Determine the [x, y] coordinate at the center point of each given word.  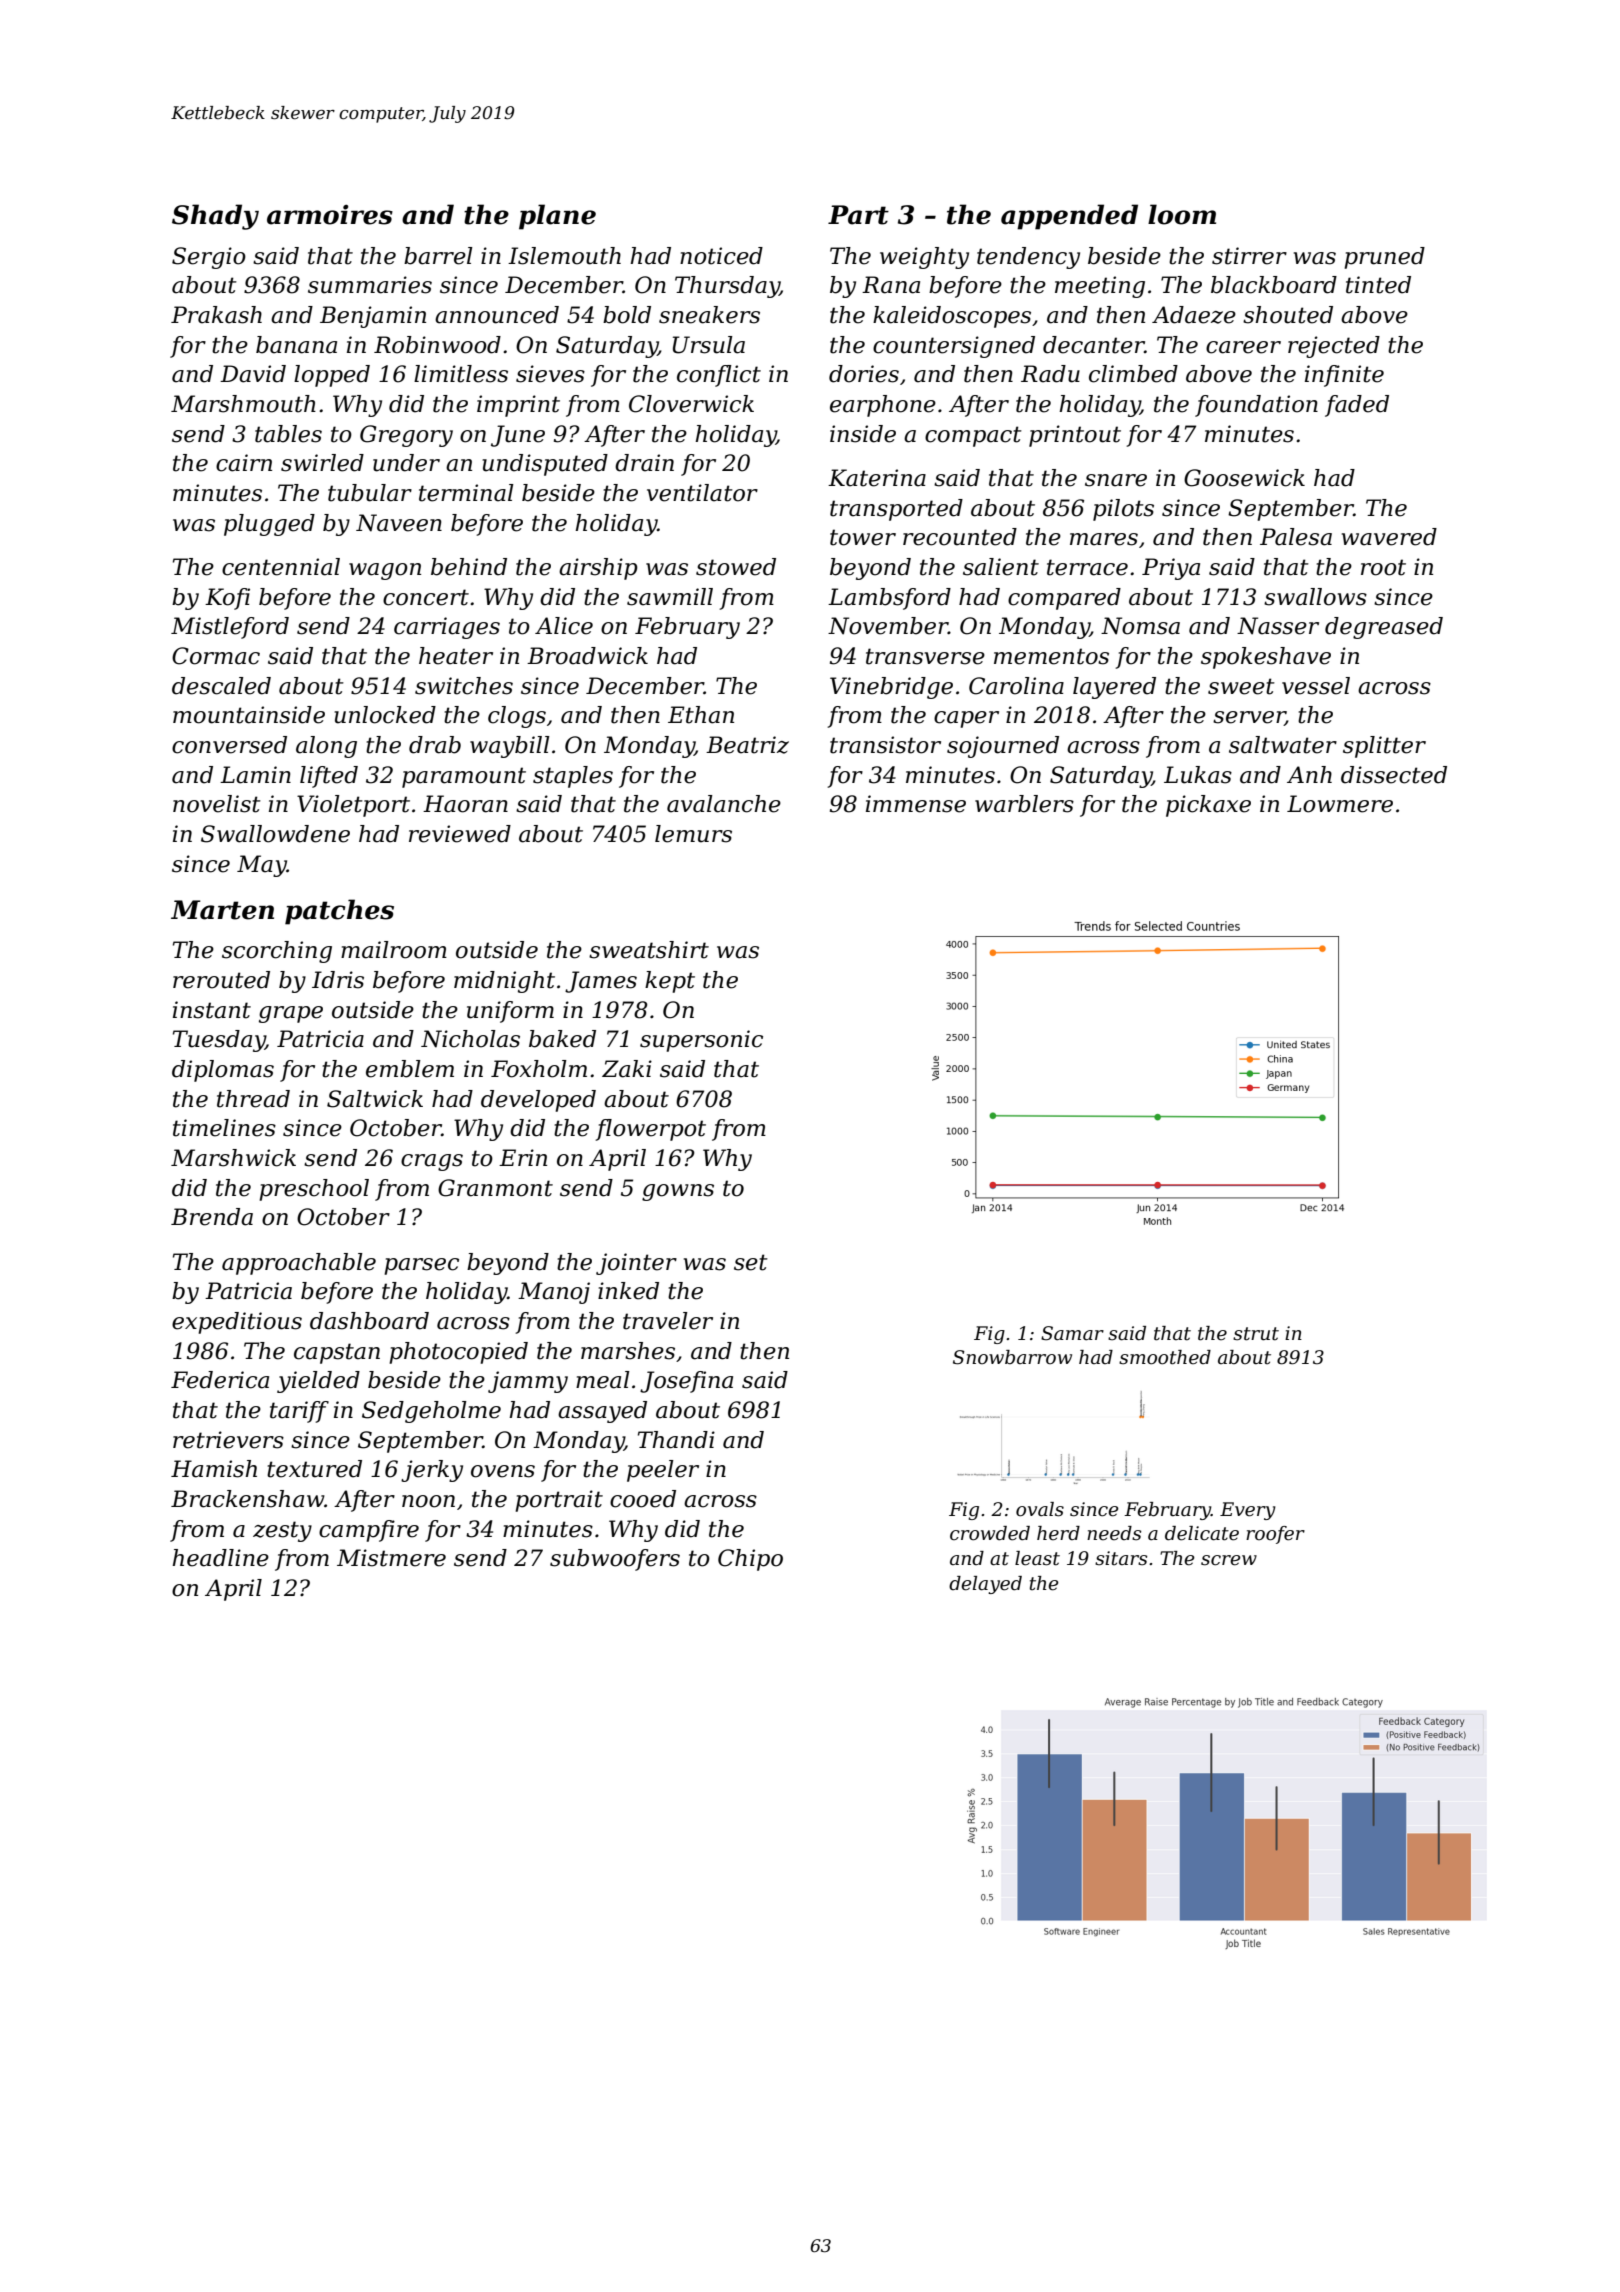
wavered [1389, 537]
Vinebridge [891, 688]
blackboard [1274, 285]
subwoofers [615, 1560]
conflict [719, 376]
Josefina [686, 1382]
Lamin [255, 775]
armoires [330, 215]
